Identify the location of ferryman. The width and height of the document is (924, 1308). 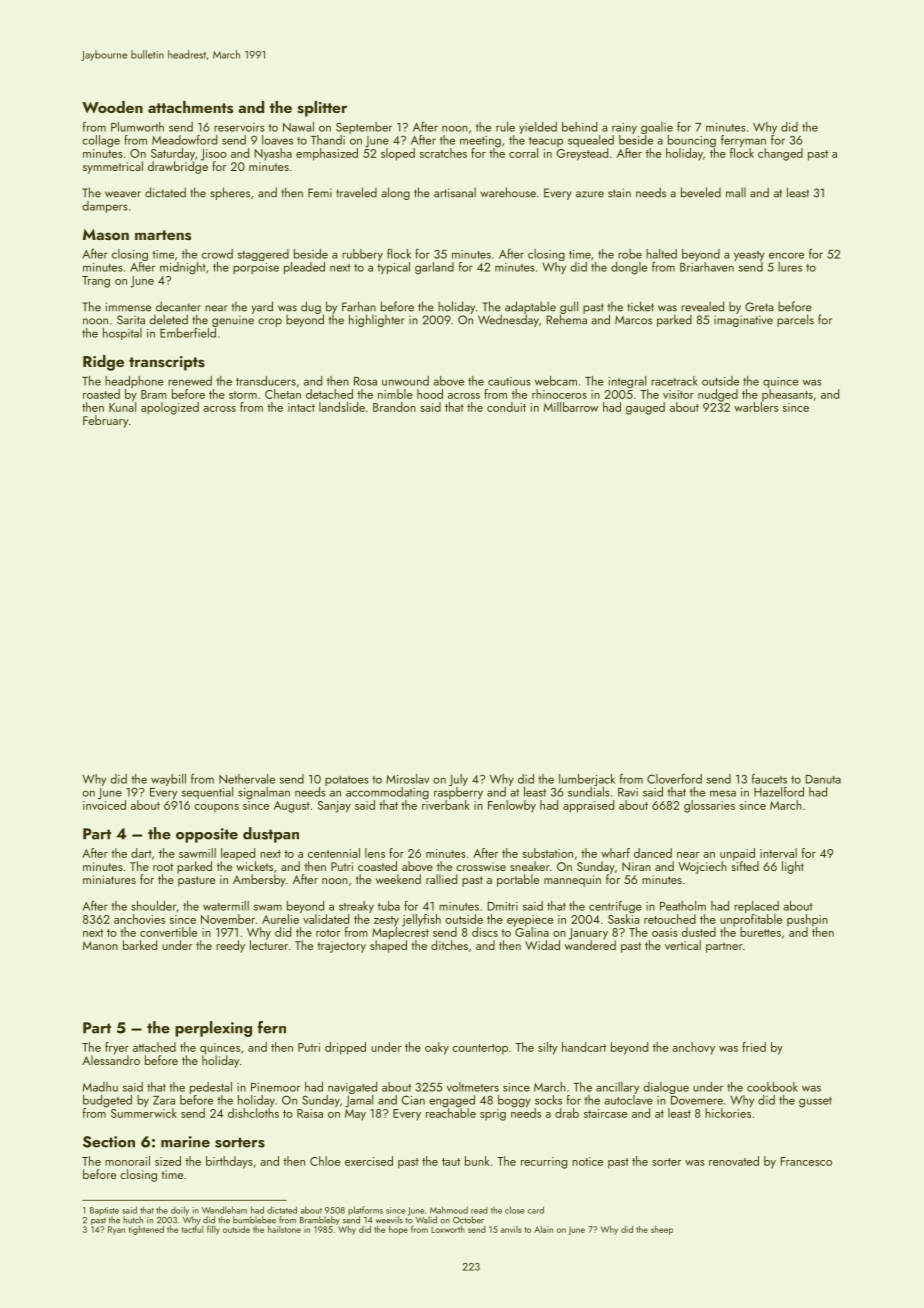
(743, 141).
